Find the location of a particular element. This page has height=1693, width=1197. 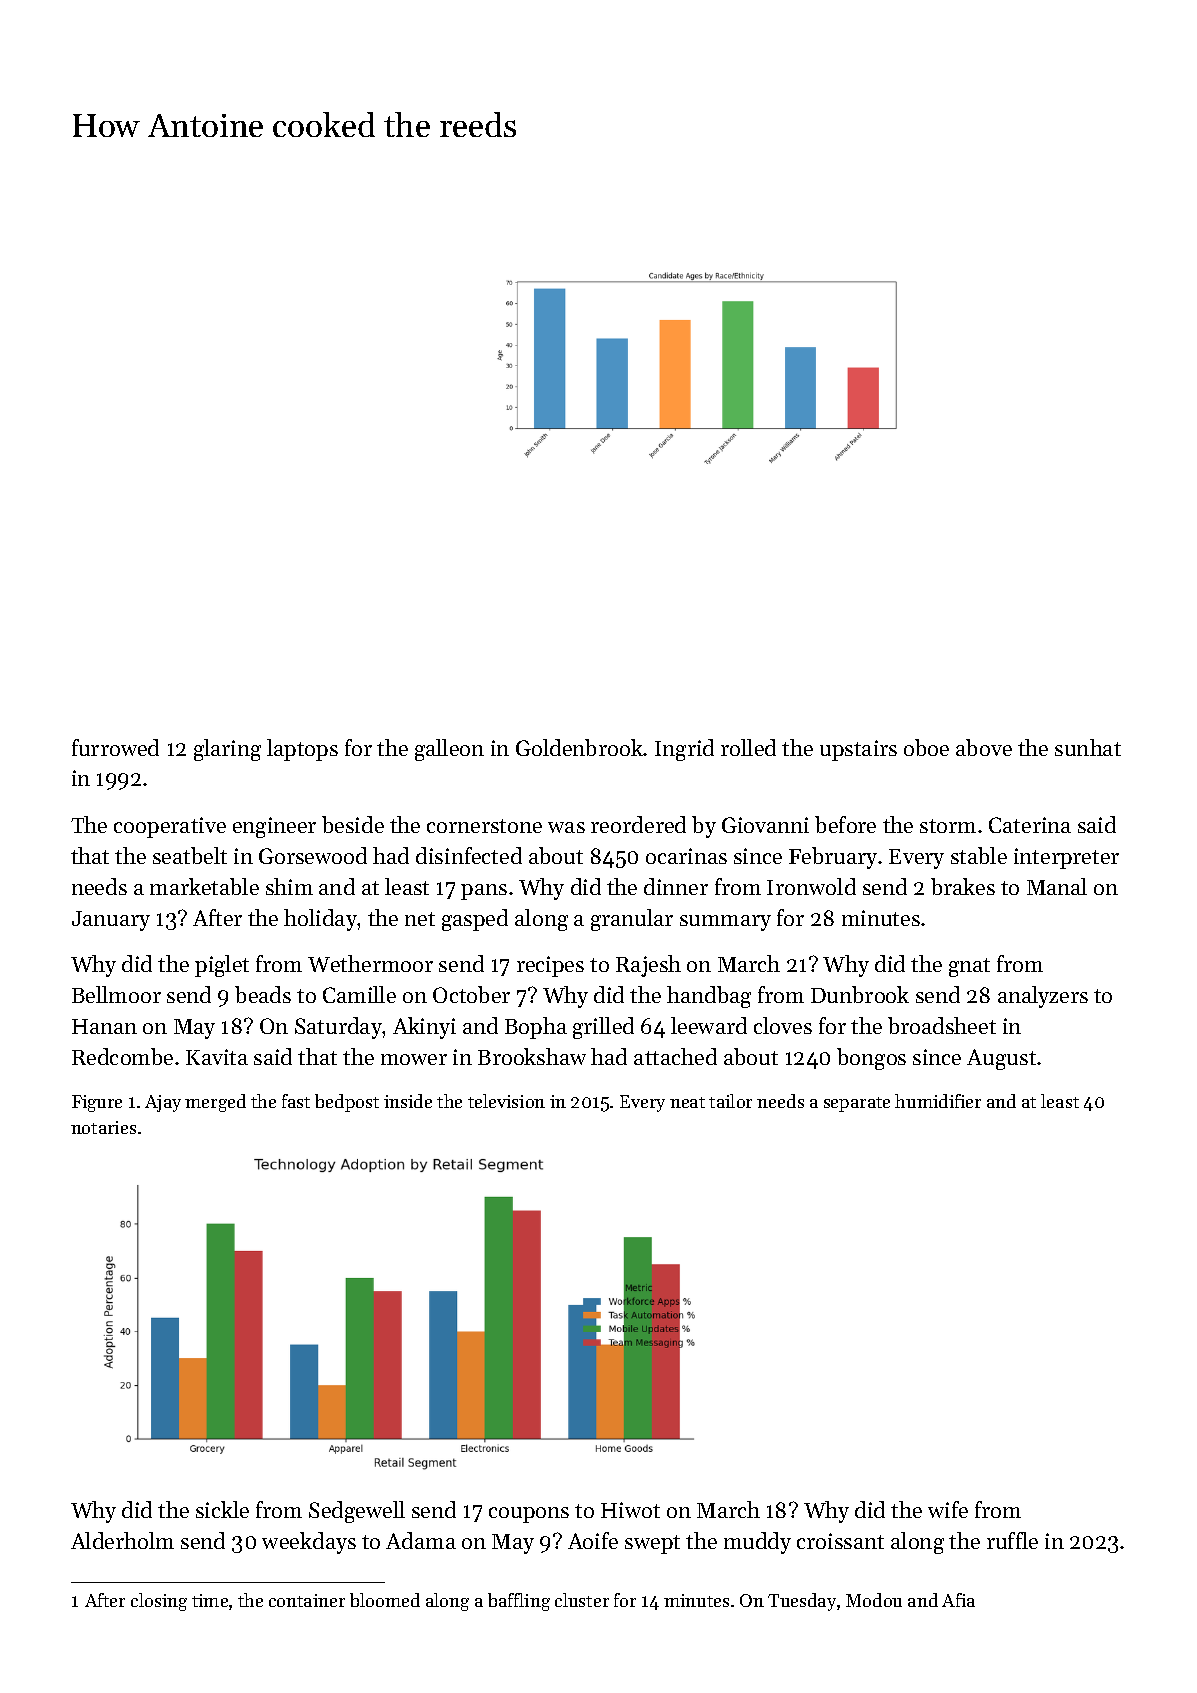

closing is located at coordinates (159, 1602).
